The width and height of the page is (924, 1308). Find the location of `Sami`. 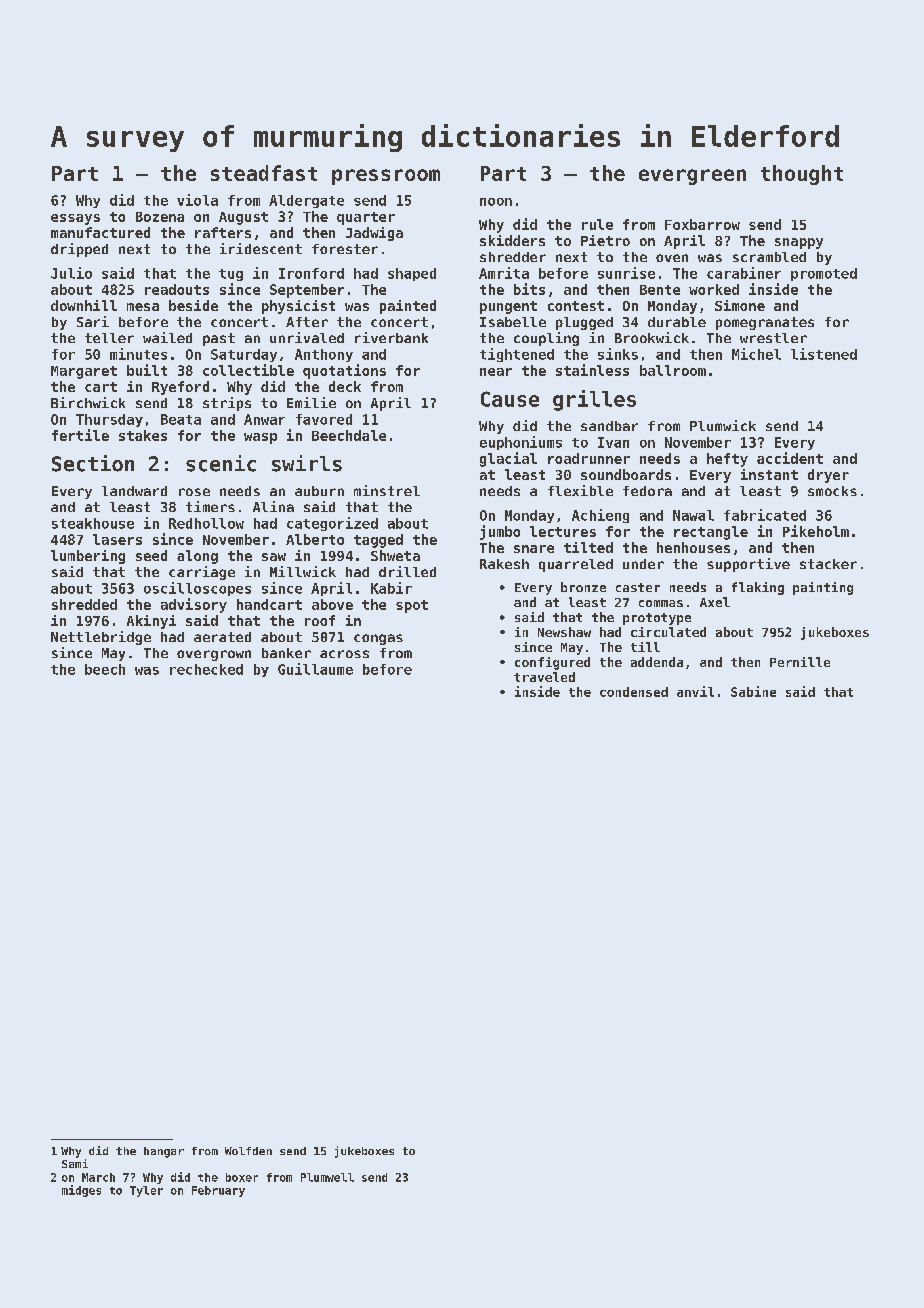

Sami is located at coordinates (75, 1163).
